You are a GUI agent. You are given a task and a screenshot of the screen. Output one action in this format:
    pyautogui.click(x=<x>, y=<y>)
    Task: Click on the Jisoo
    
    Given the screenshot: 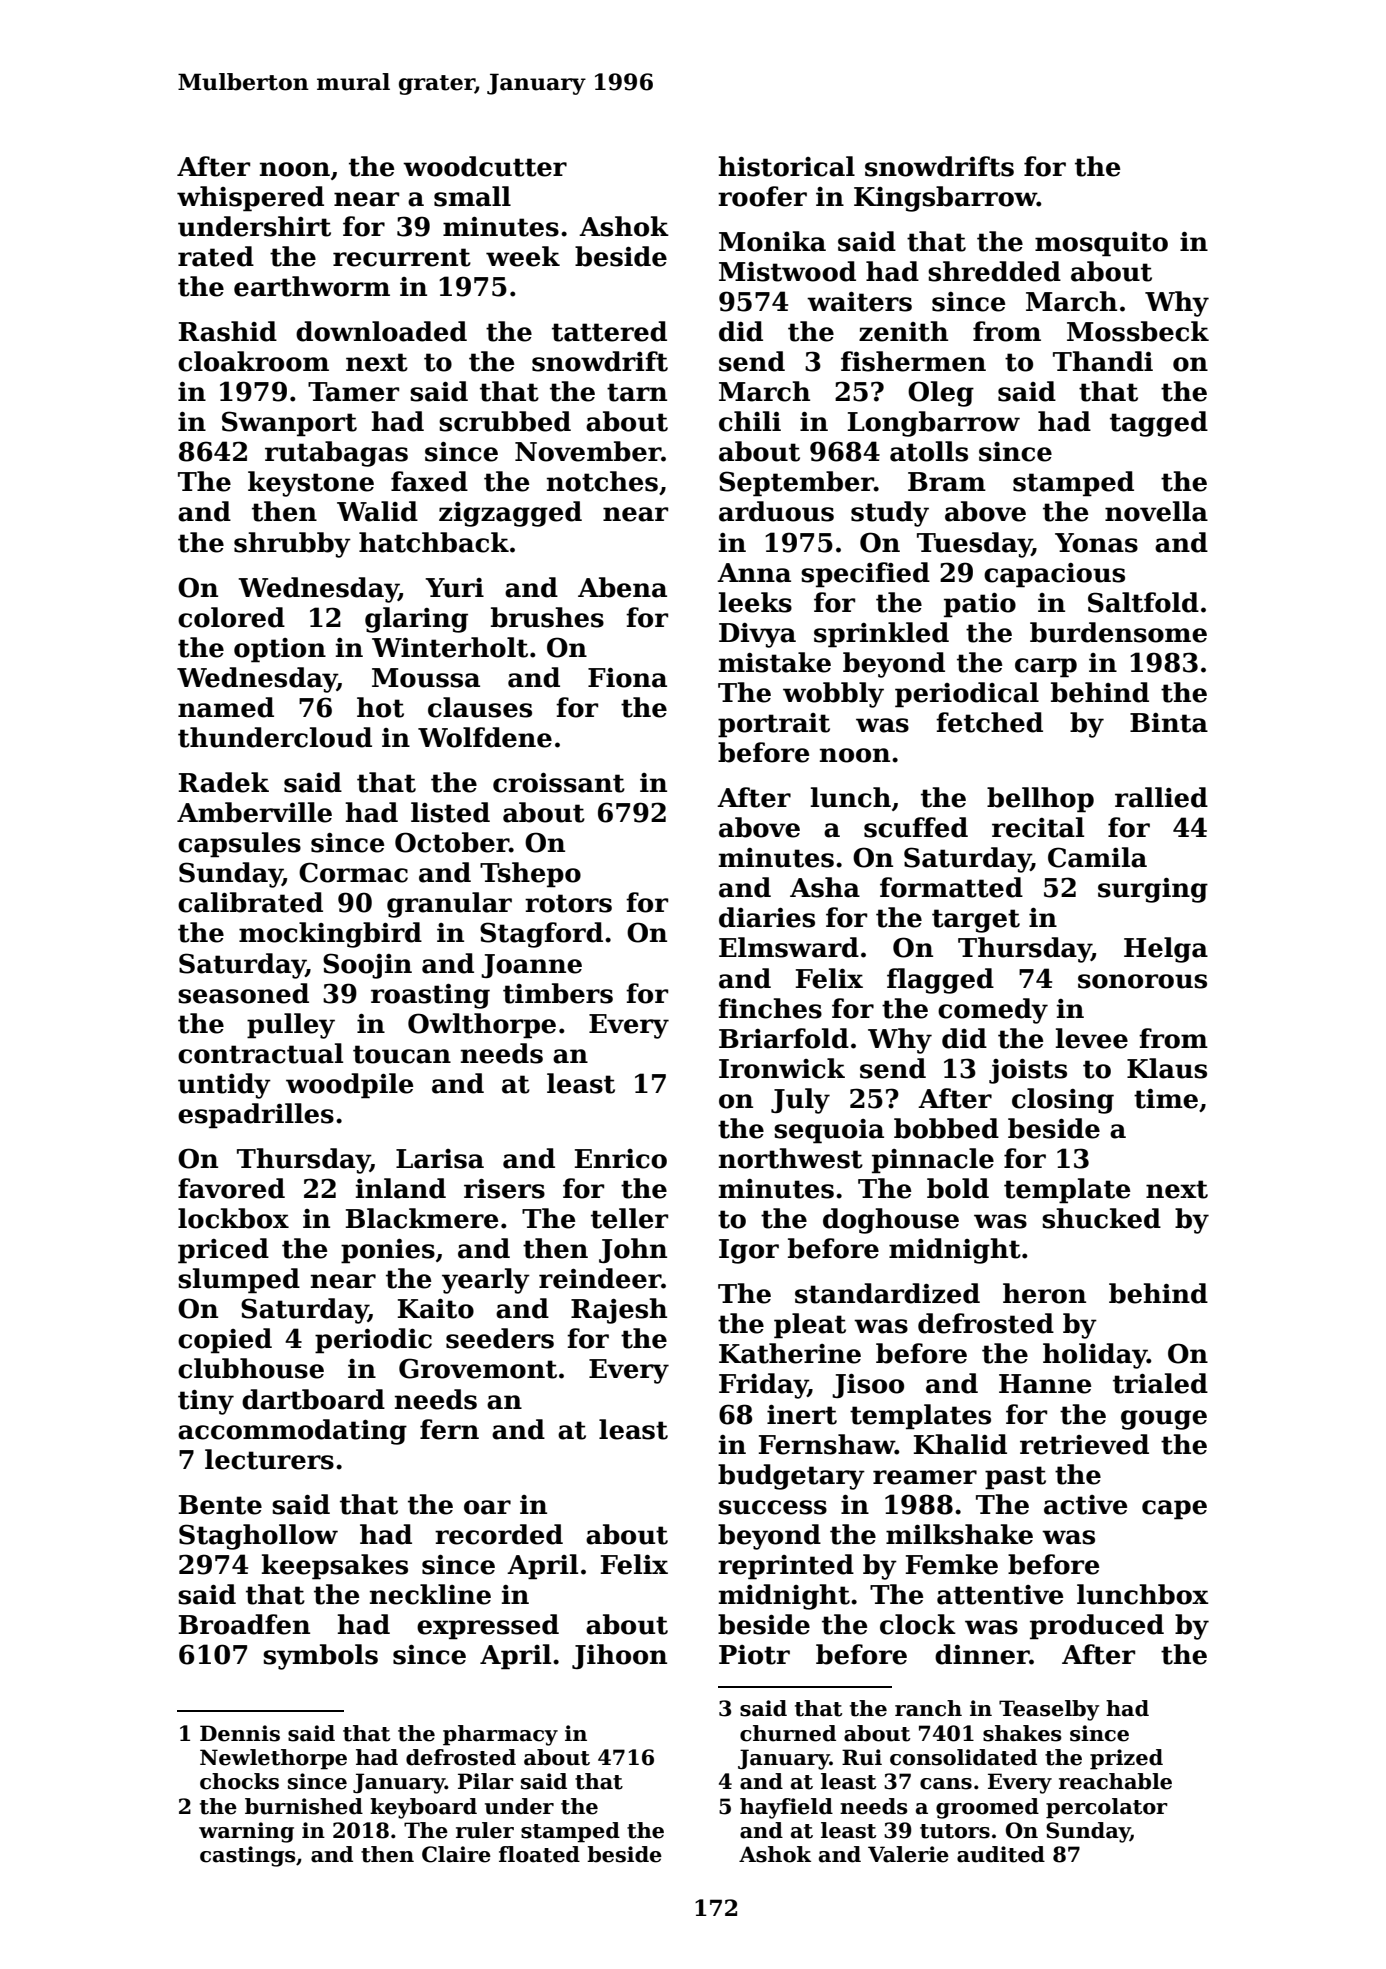 What is the action you would take?
    pyautogui.click(x=868, y=1386)
